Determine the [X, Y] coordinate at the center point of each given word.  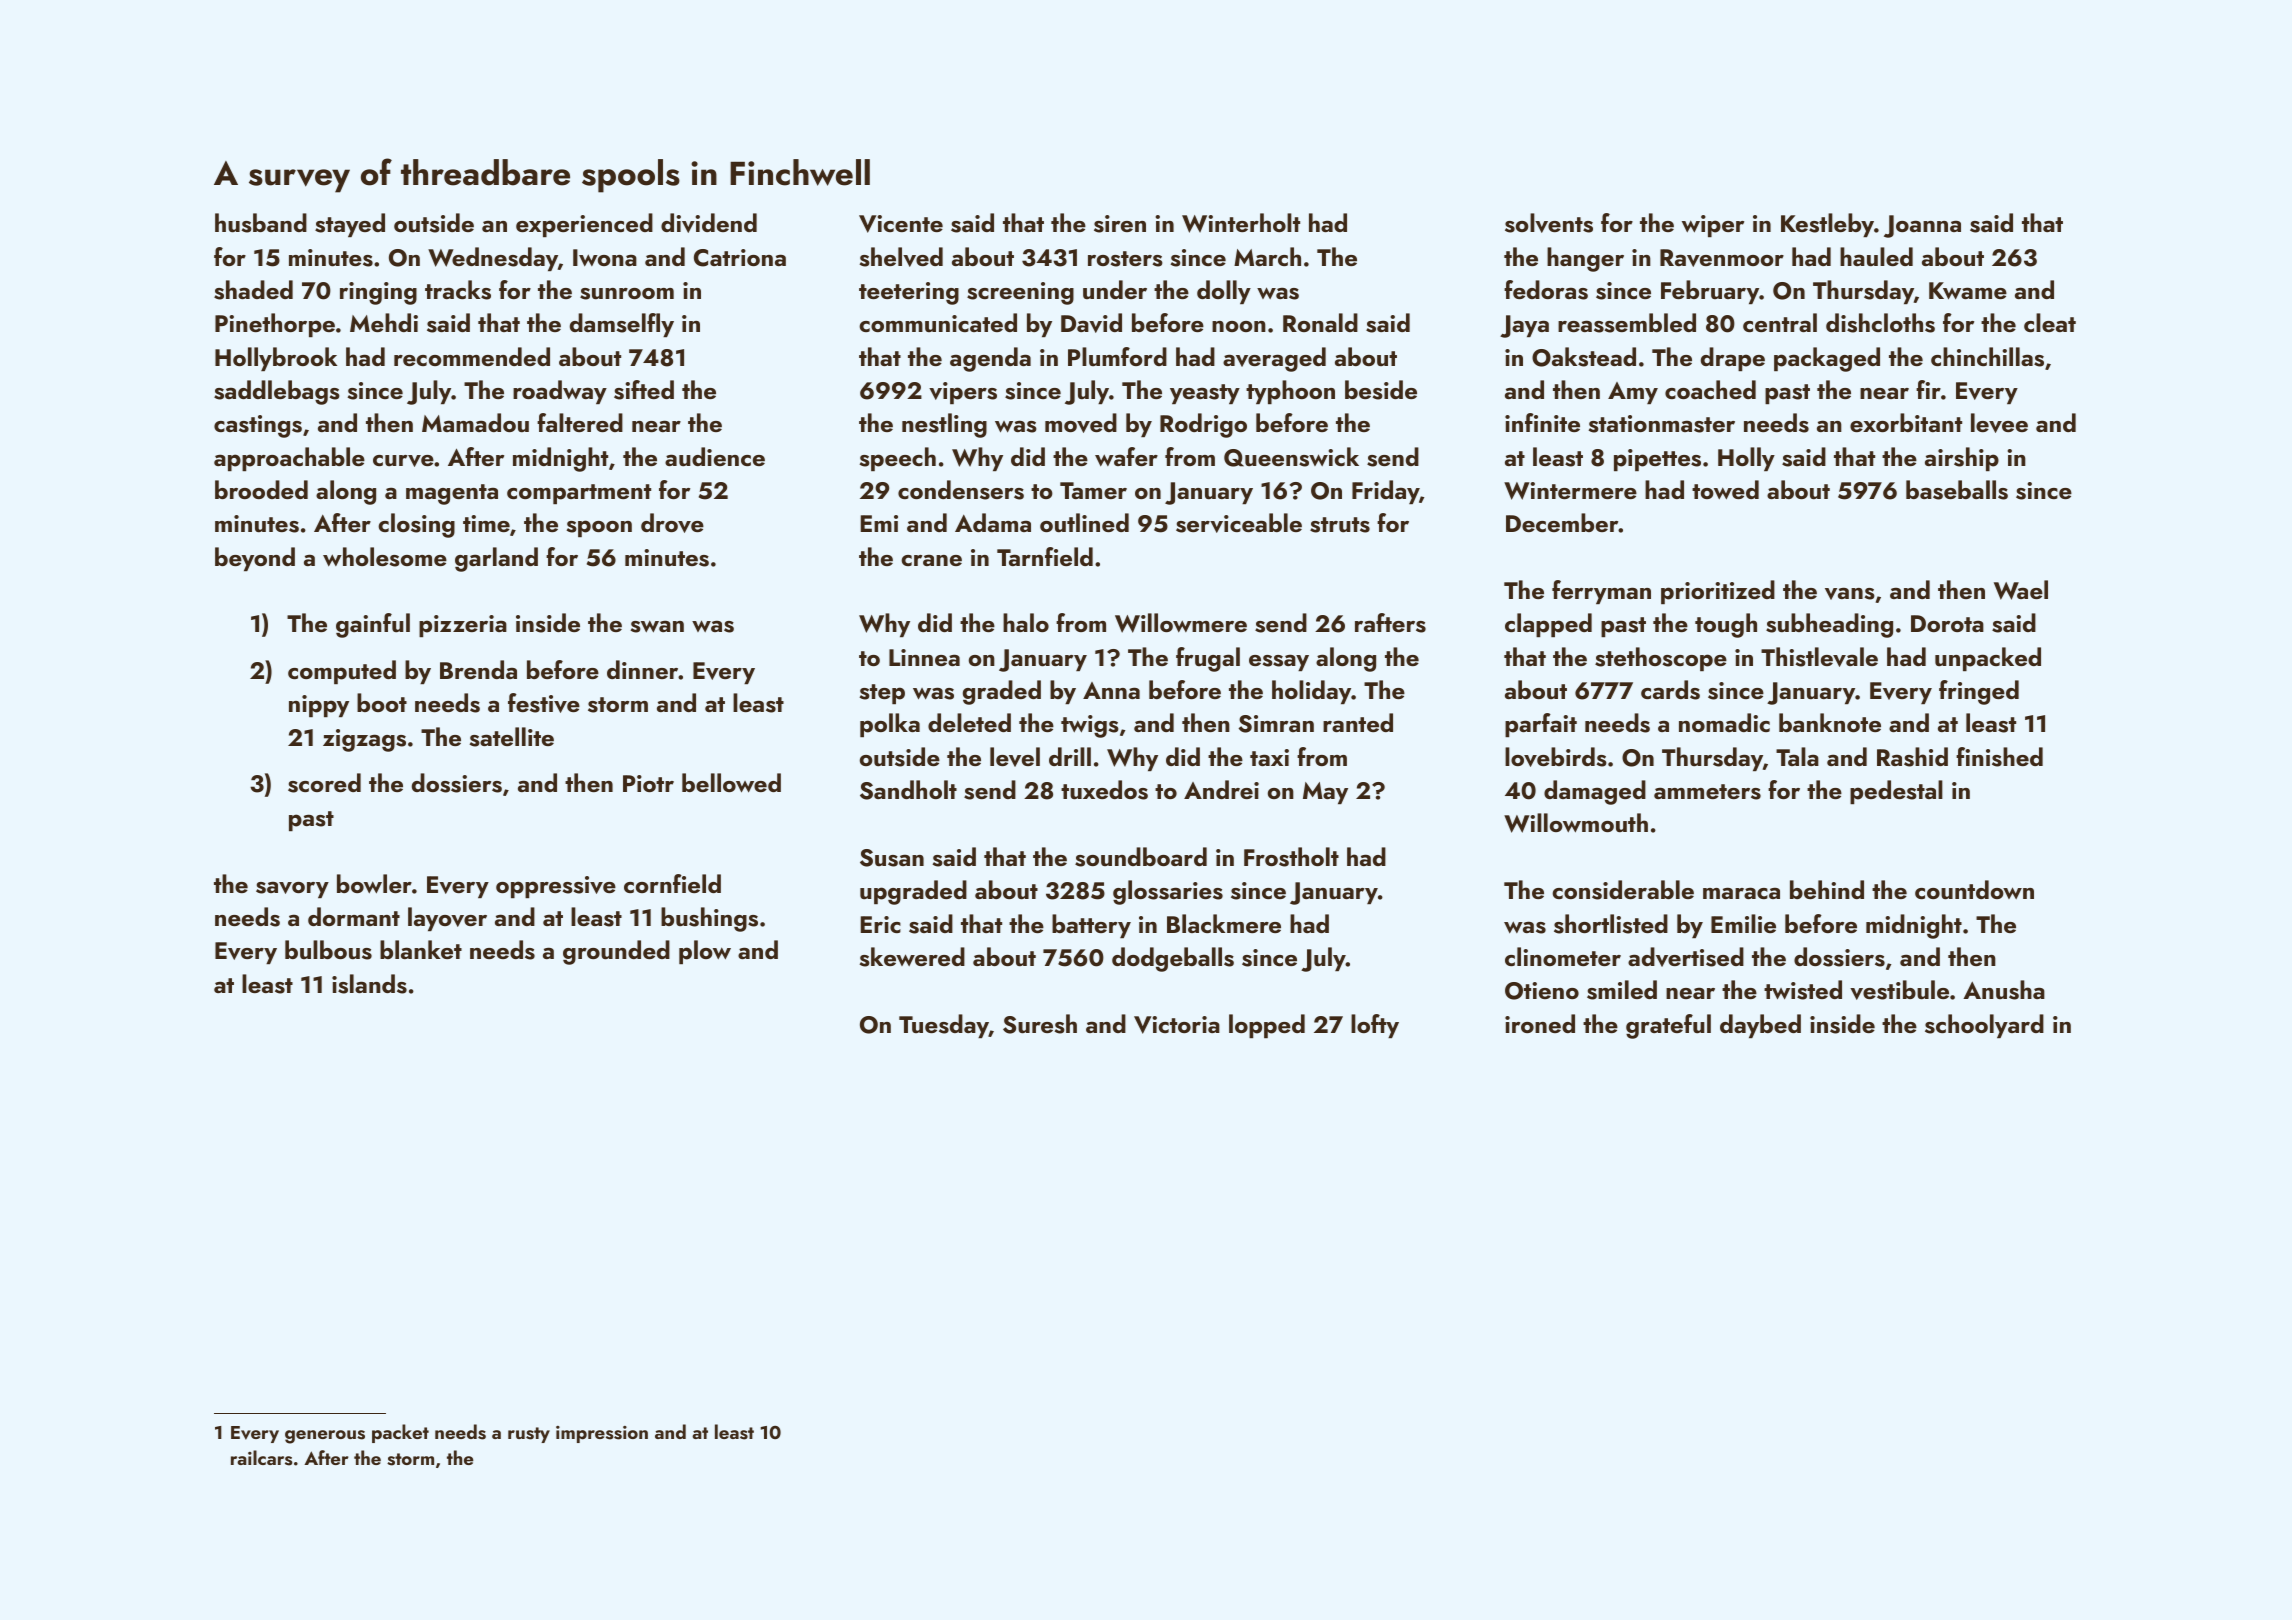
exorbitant [1906, 422]
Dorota [1947, 623]
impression [602, 1434]
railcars [262, 1458]
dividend [709, 223]
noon [1239, 326]
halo [1026, 622]
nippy [319, 706]
